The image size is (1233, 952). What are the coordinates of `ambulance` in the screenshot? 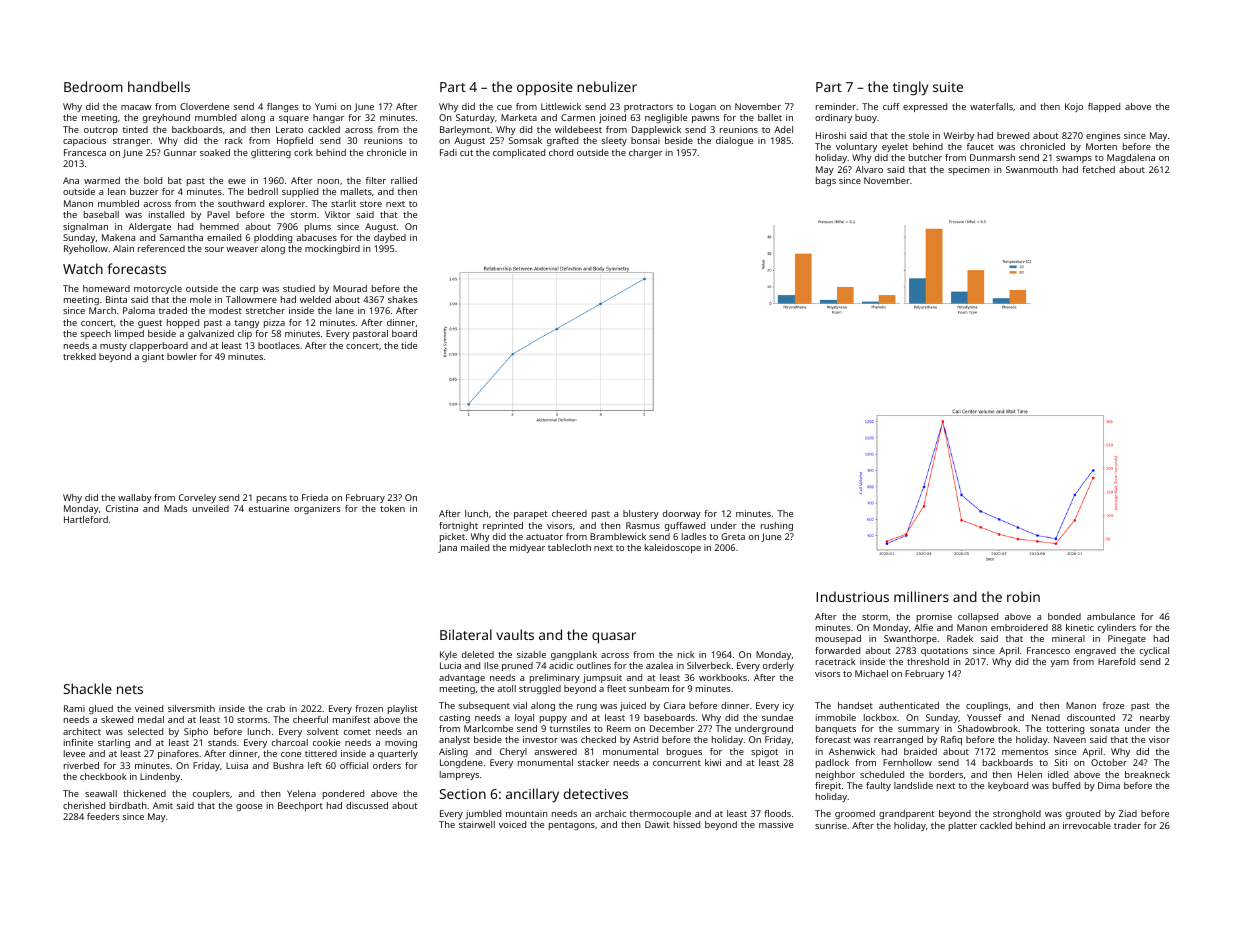 It's located at (1111, 616).
